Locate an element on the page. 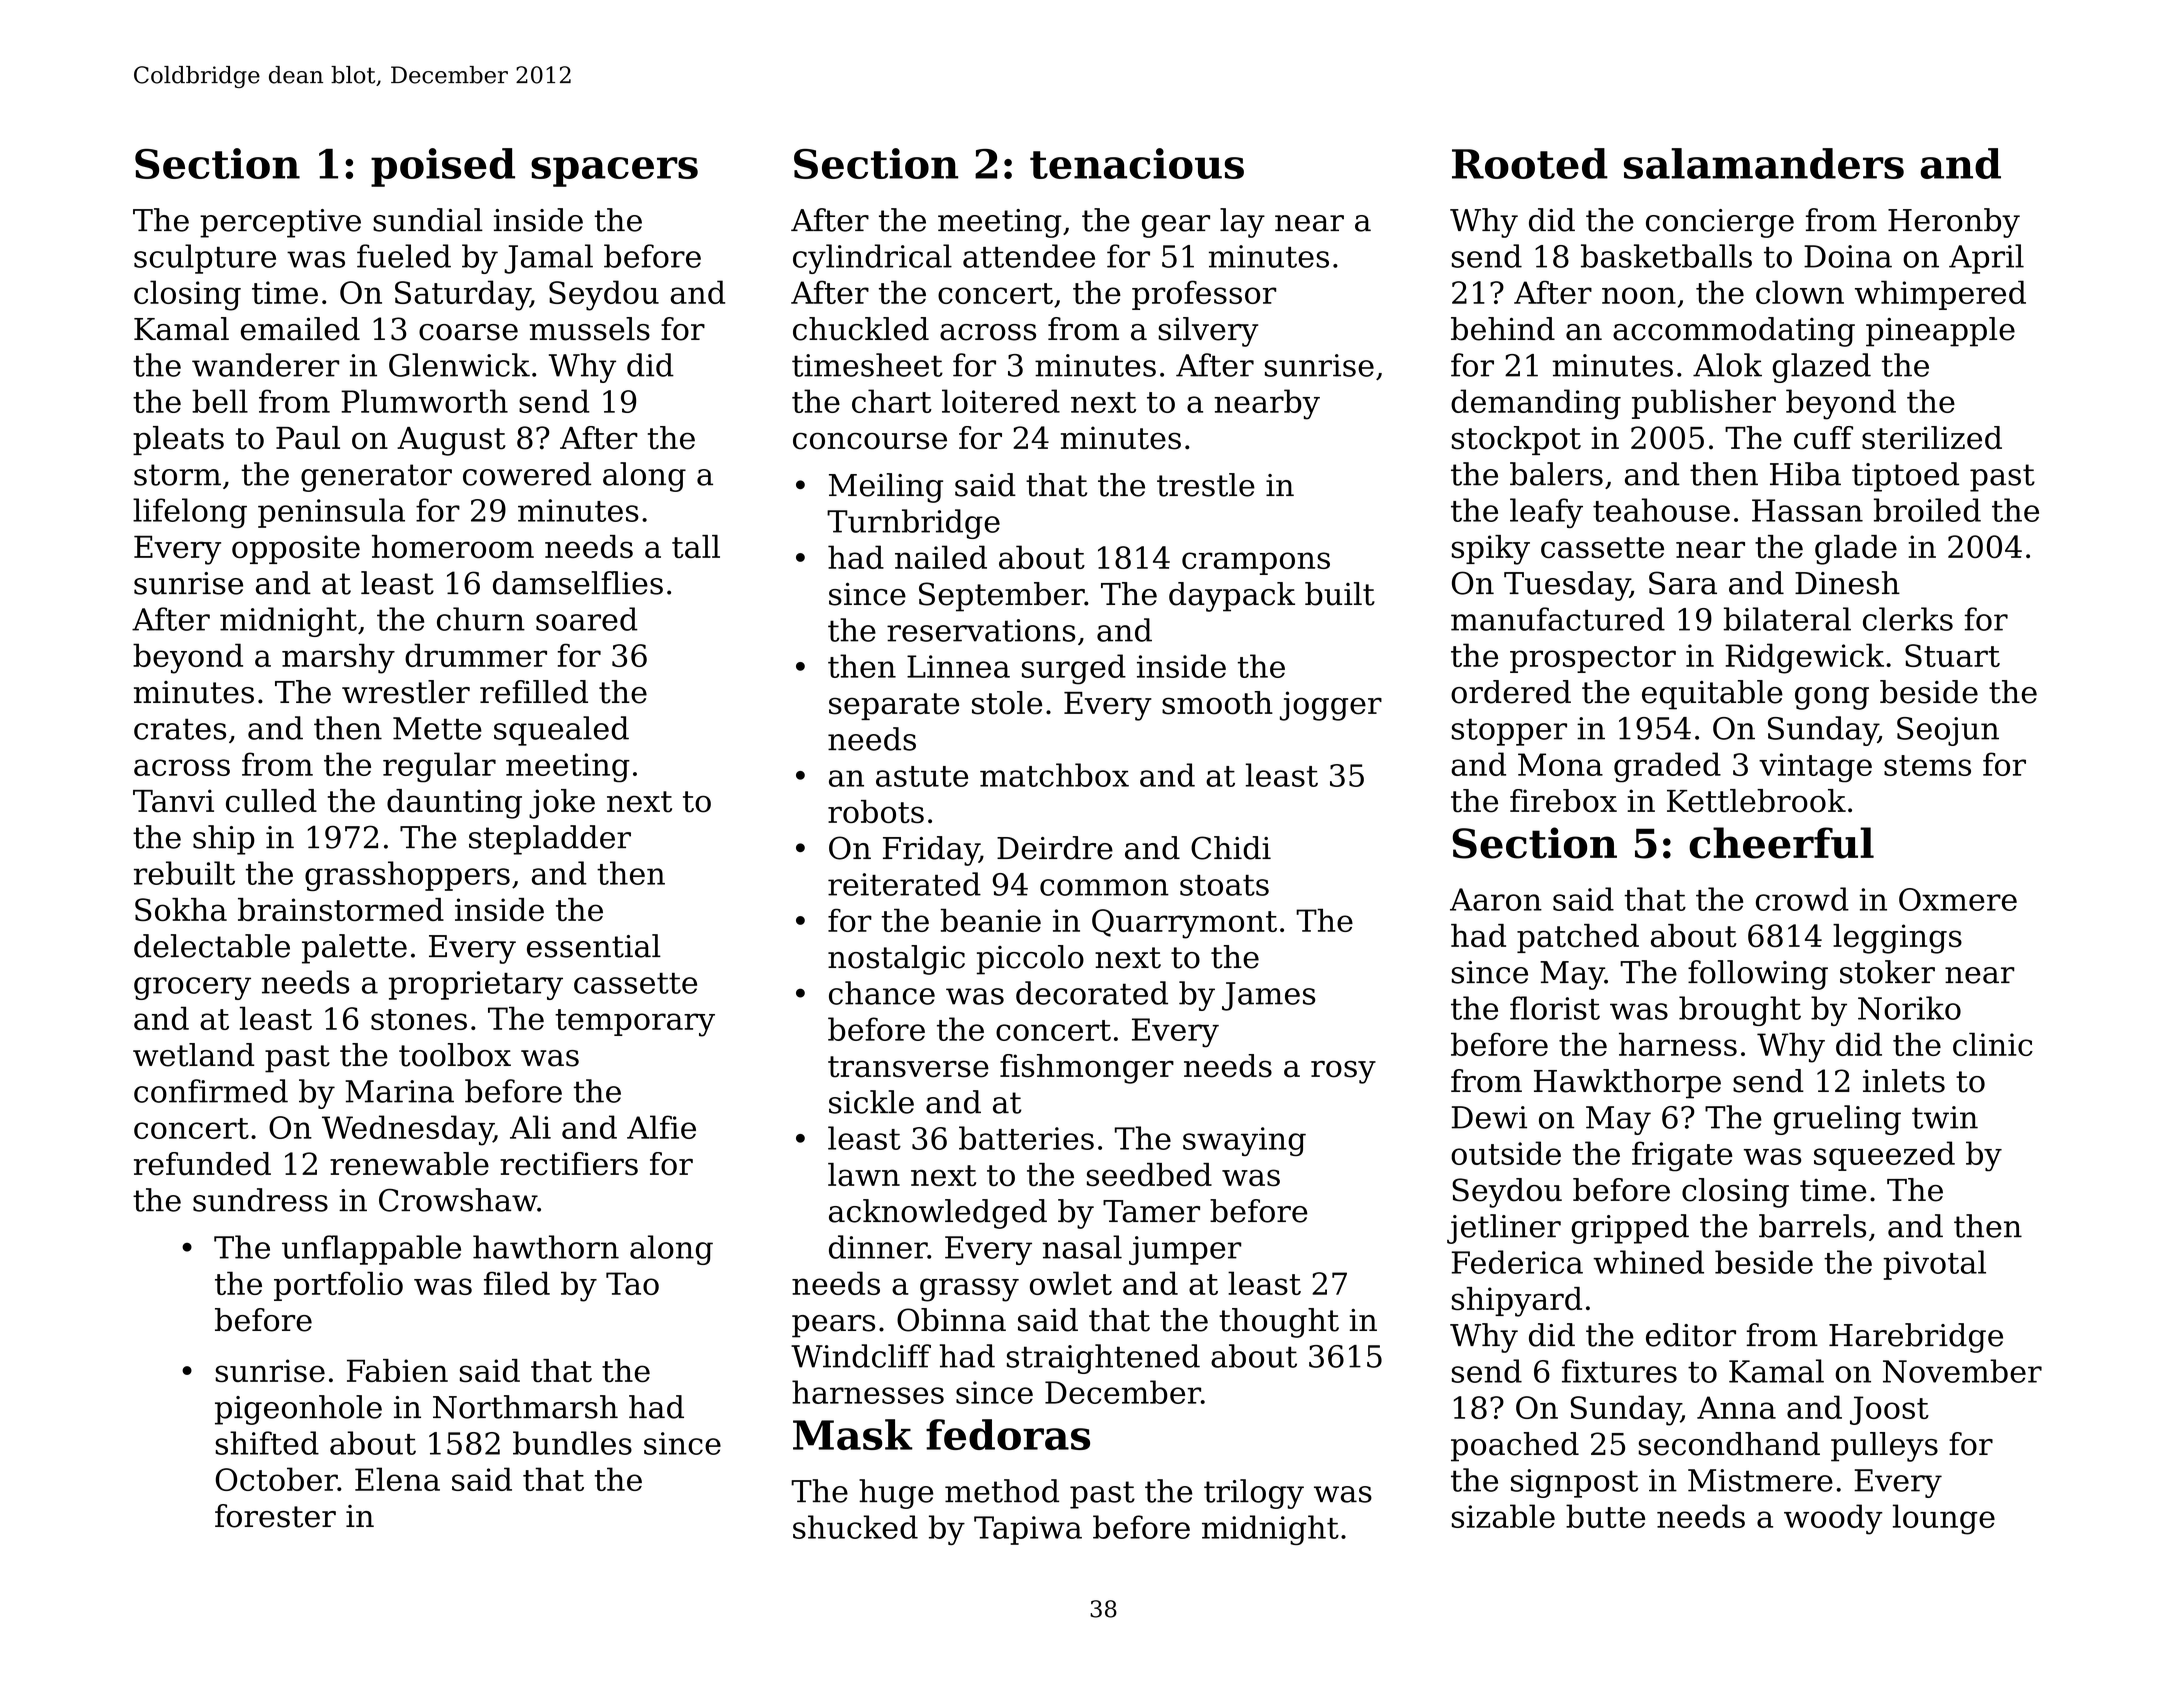 The width and height of the image is (2178, 1683). Heronby is located at coordinates (1954, 223).
